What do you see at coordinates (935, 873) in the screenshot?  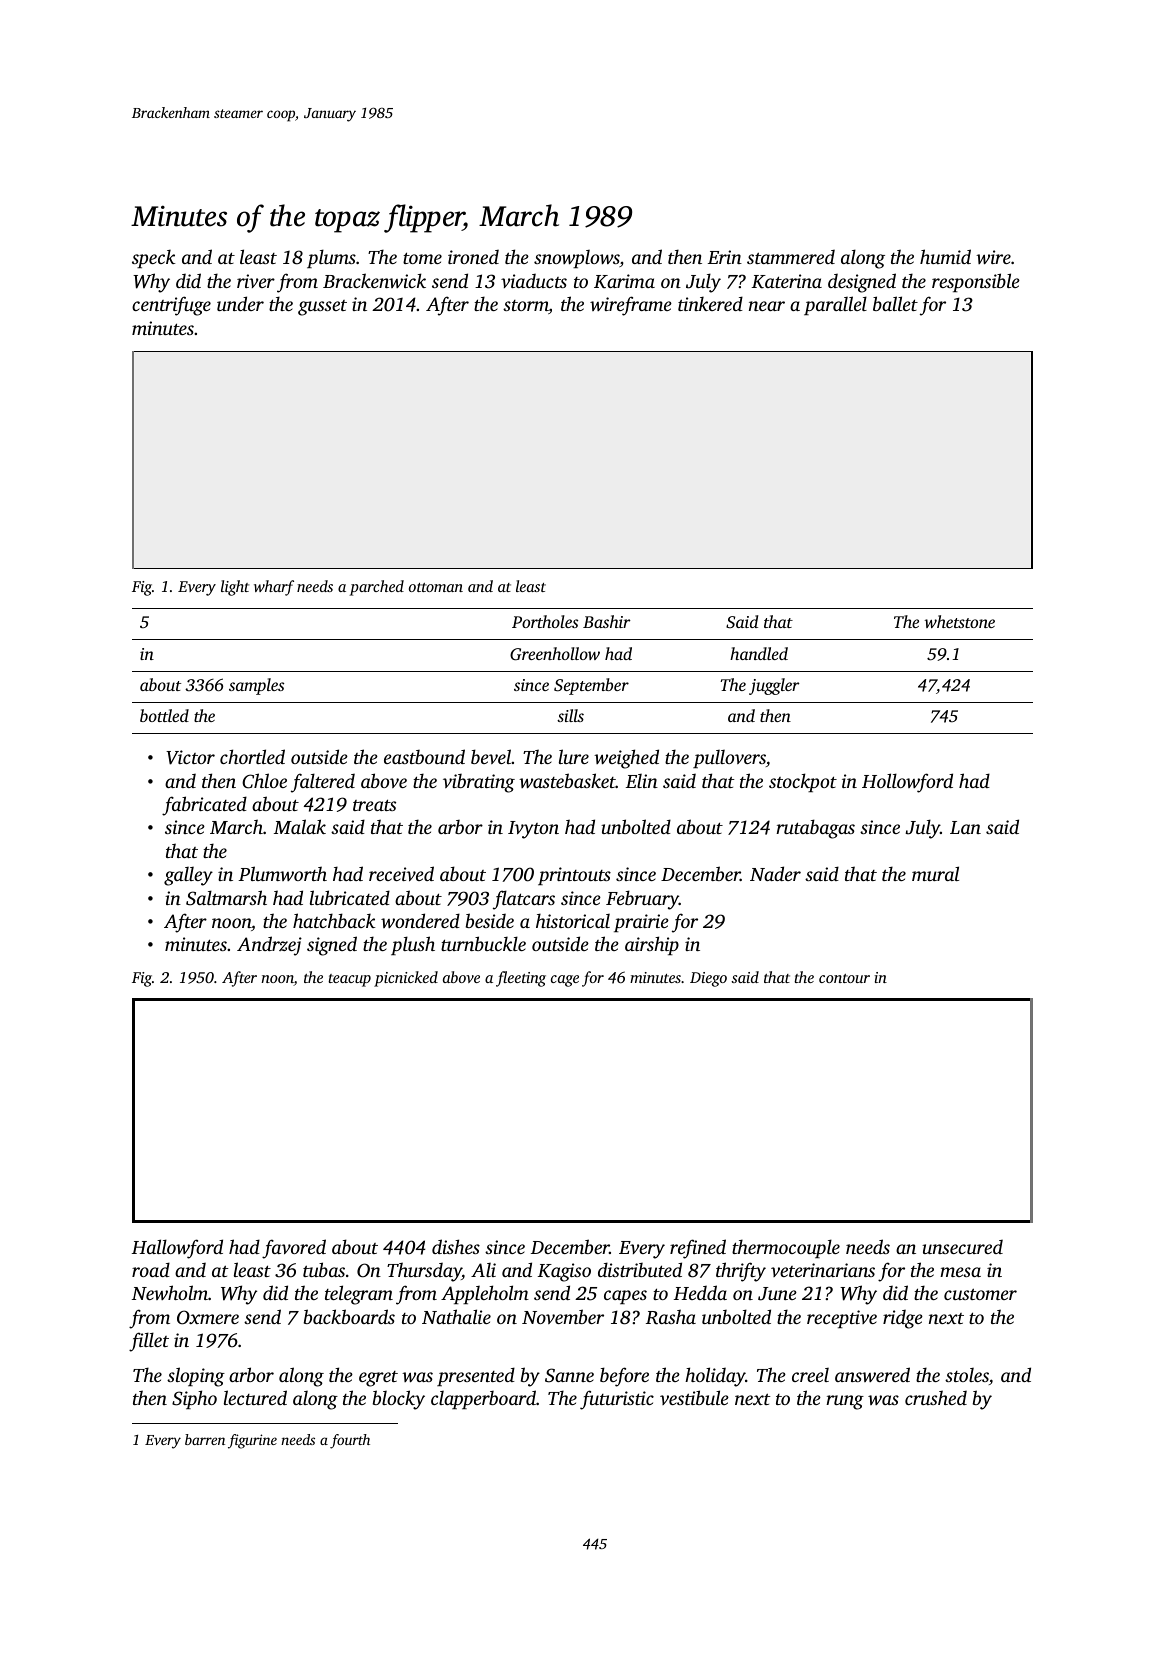 I see `mural` at bounding box center [935, 873].
